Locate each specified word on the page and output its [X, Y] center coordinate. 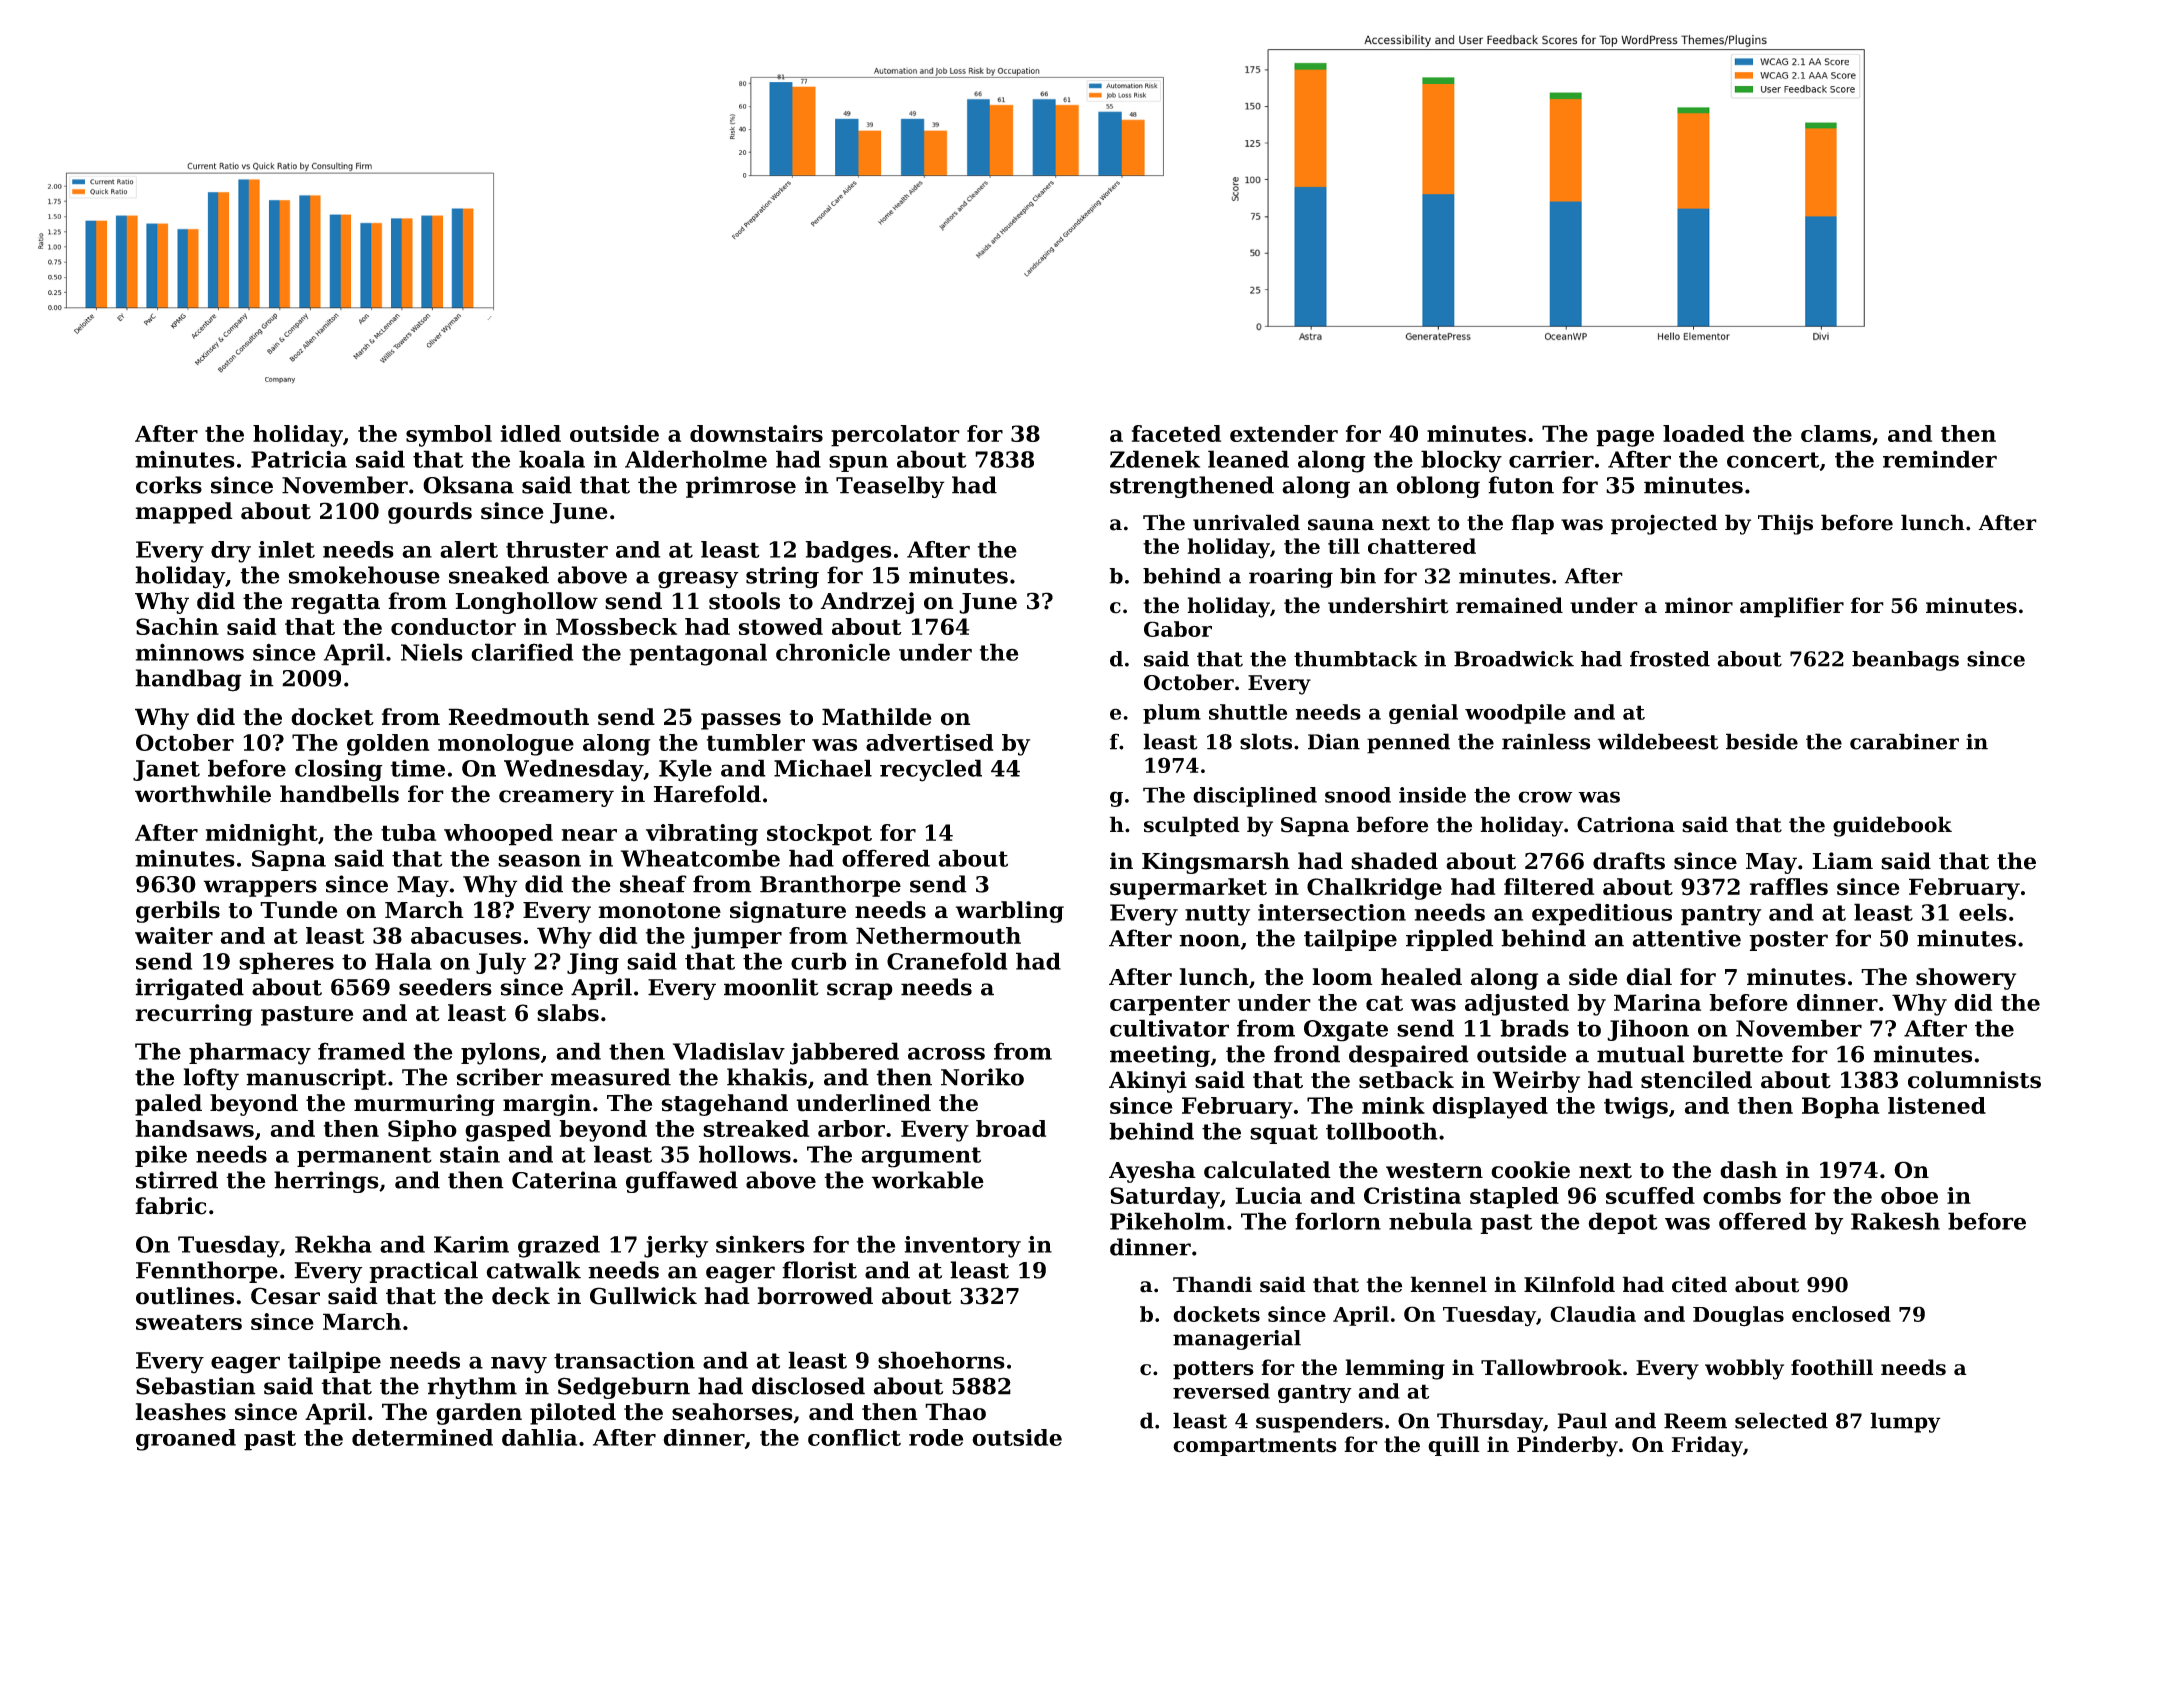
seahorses [732, 1412]
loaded [1703, 433]
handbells [339, 794]
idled [531, 433]
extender [1284, 433]
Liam [1842, 861]
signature [788, 912]
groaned [186, 1440]
